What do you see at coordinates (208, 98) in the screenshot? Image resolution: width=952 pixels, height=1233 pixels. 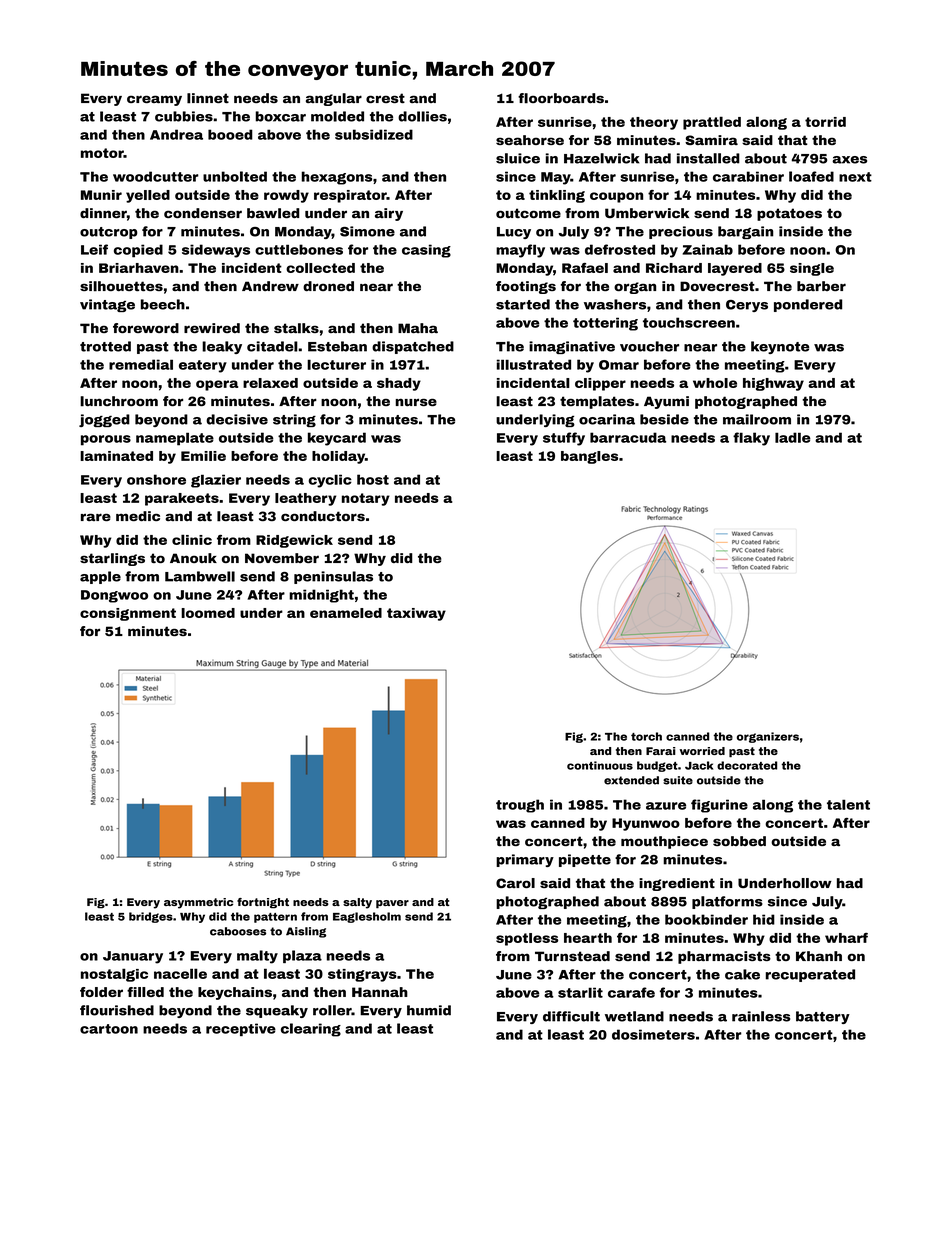 I see `linnet` at bounding box center [208, 98].
